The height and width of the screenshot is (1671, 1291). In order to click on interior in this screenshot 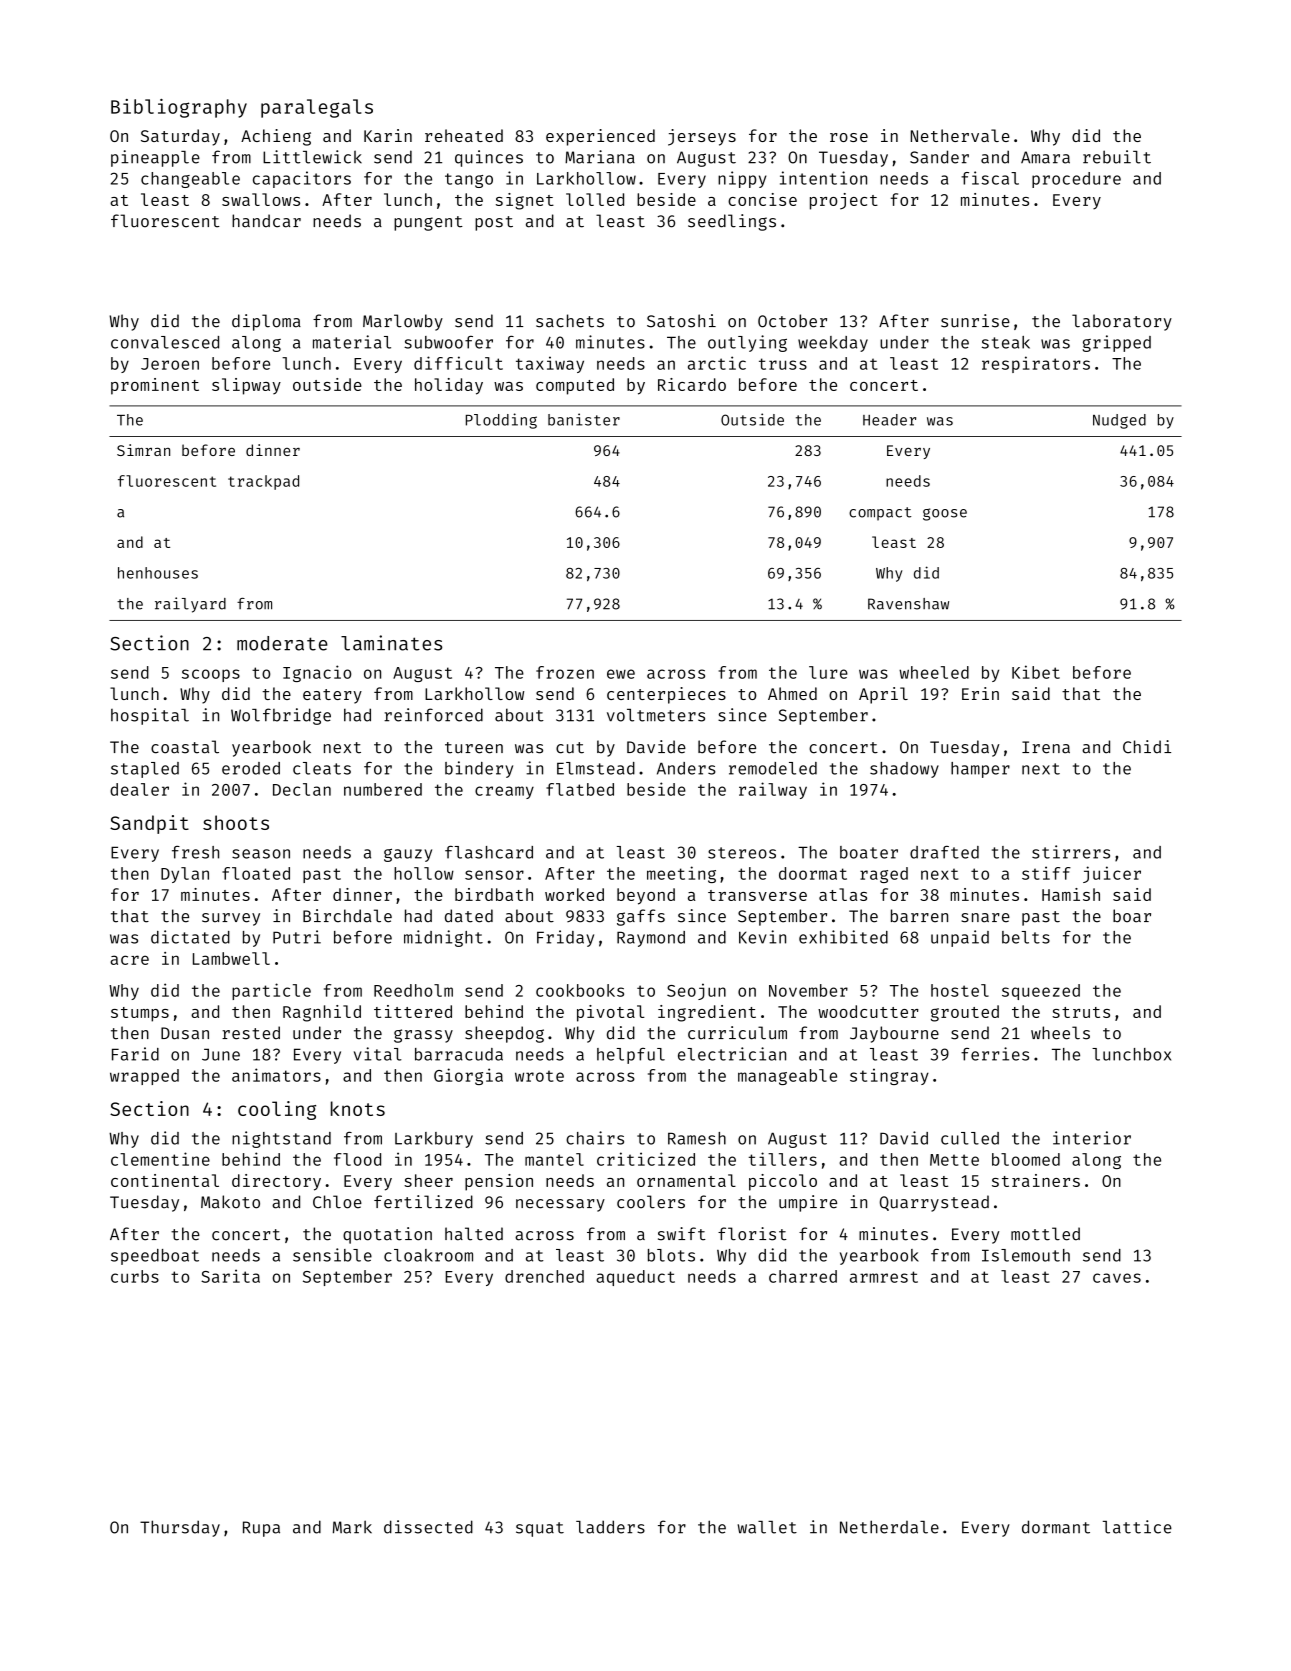, I will do `click(1092, 1138)`.
